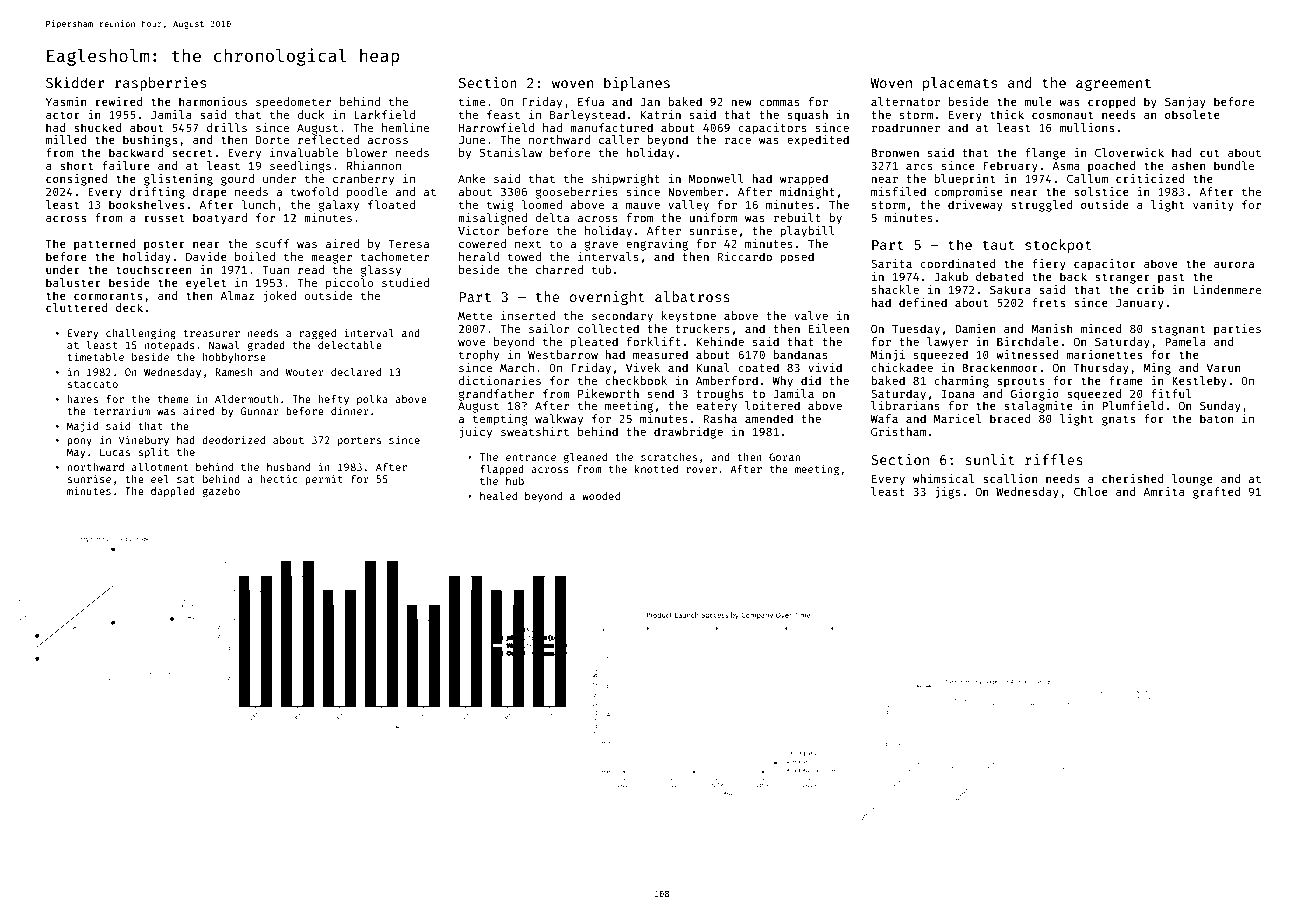  Describe the element at coordinates (688, 433) in the image. I see `drawbridge` at that location.
